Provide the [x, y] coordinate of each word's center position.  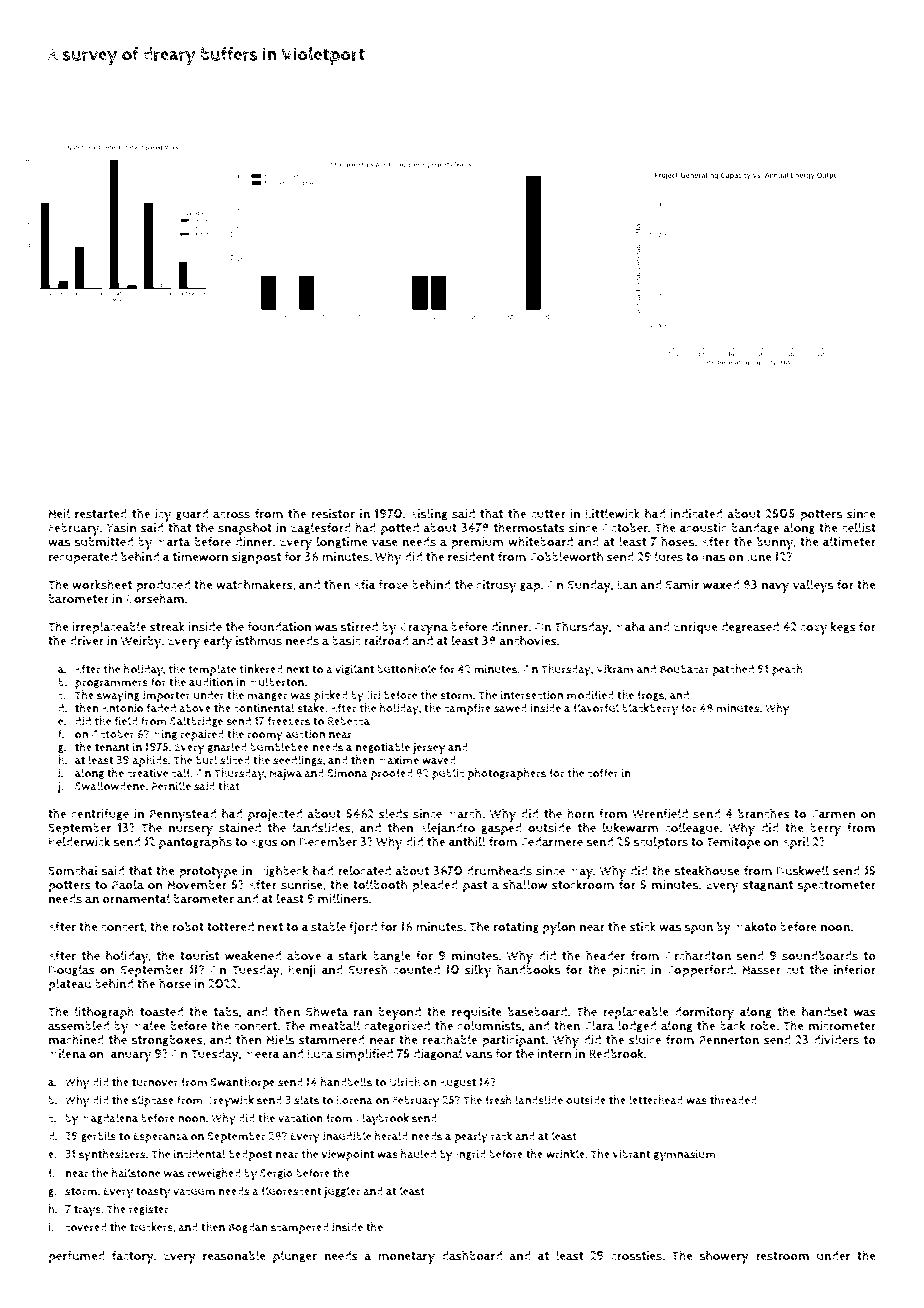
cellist [859, 527]
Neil [59, 513]
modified [590, 695]
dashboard [472, 1255]
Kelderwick [79, 841]
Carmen [833, 814]
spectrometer [836, 887]
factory [133, 1257]
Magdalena [109, 1118]
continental [264, 708]
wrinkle [565, 1154]
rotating [516, 928]
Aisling [429, 514]
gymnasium [685, 1156]
